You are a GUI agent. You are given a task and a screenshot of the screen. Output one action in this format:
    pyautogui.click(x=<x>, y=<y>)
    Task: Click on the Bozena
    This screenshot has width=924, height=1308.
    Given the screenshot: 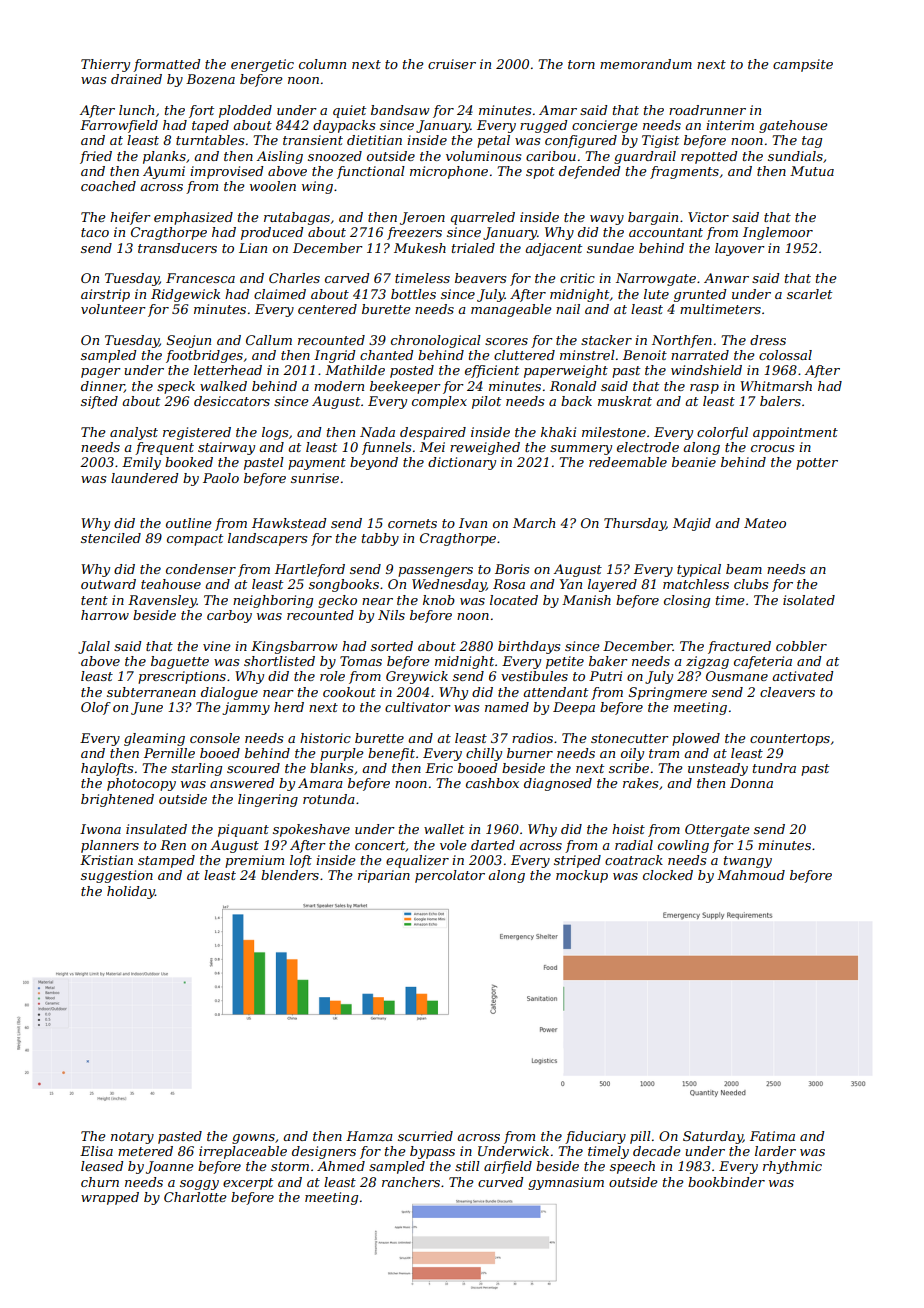 What is the action you would take?
    pyautogui.click(x=210, y=79)
